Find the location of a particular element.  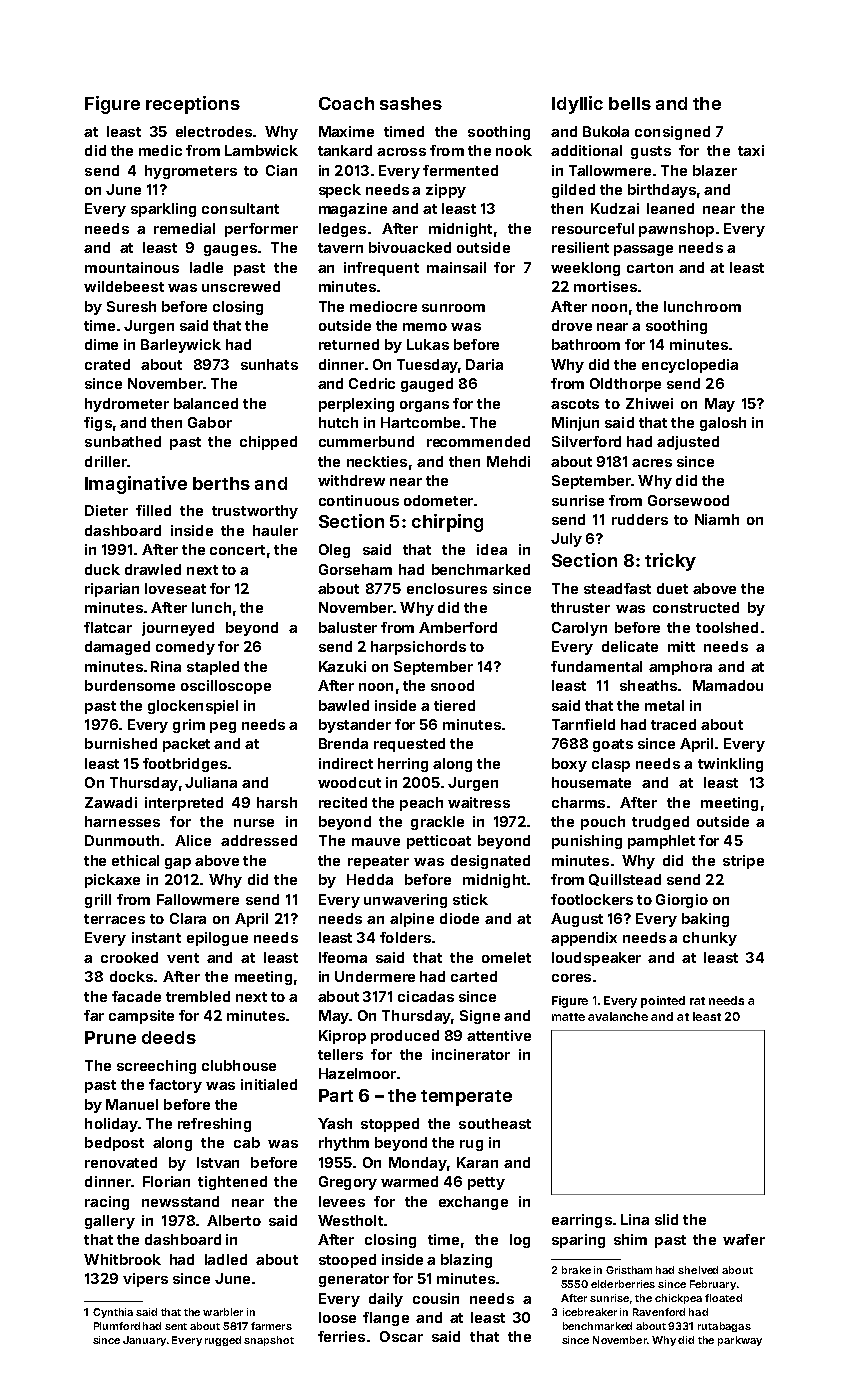

resilient is located at coordinates (580, 247).
